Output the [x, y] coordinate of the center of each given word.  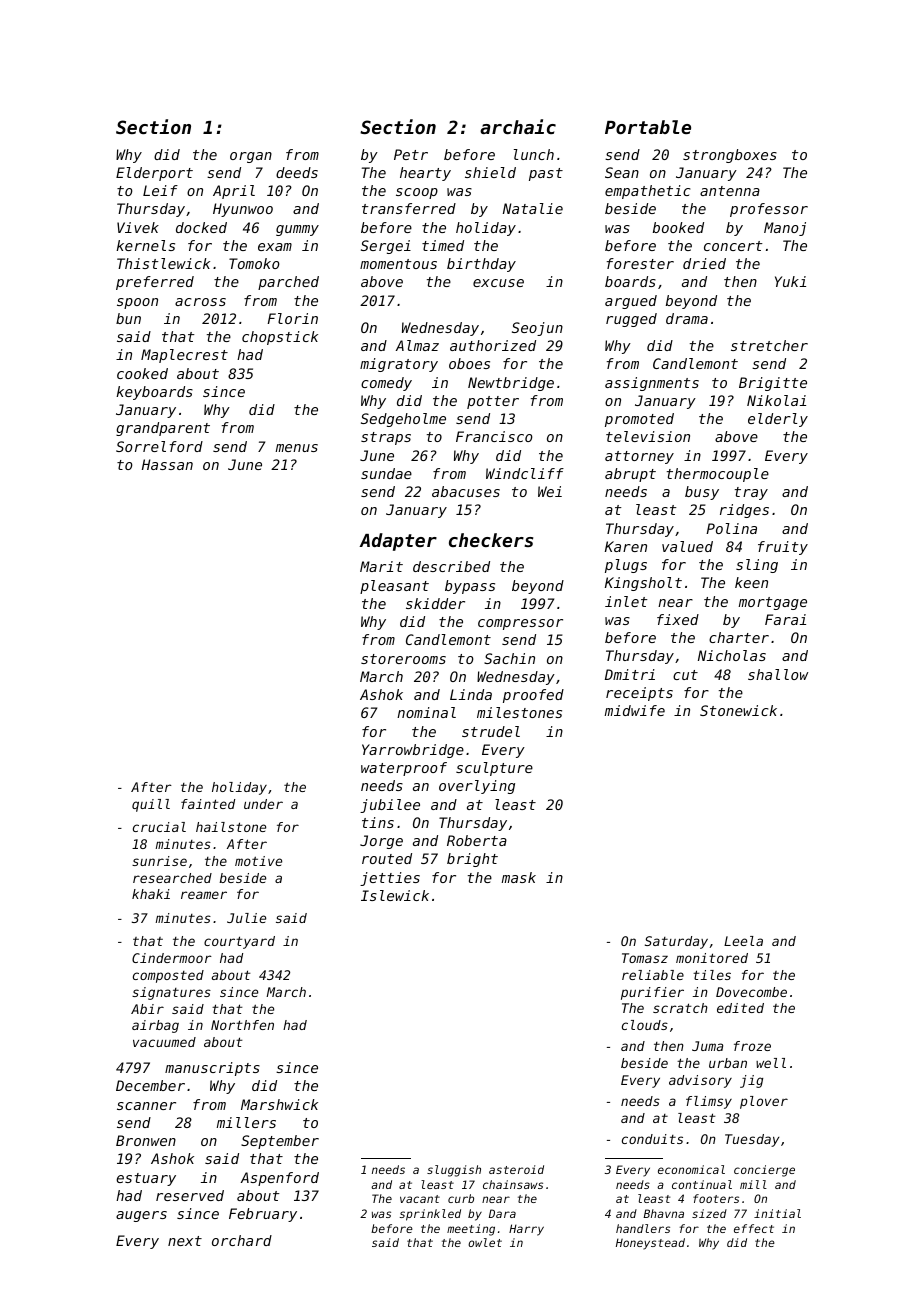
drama [687, 318]
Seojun [537, 329]
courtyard [239, 942]
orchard [242, 1240]
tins [378, 822]
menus [297, 448]
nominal [426, 712]
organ [251, 157]
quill [151, 805]
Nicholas [732, 655]
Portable [648, 127]
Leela [743, 941]
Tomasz [645, 958]
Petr [411, 154]
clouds [645, 1025]
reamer [204, 895]
